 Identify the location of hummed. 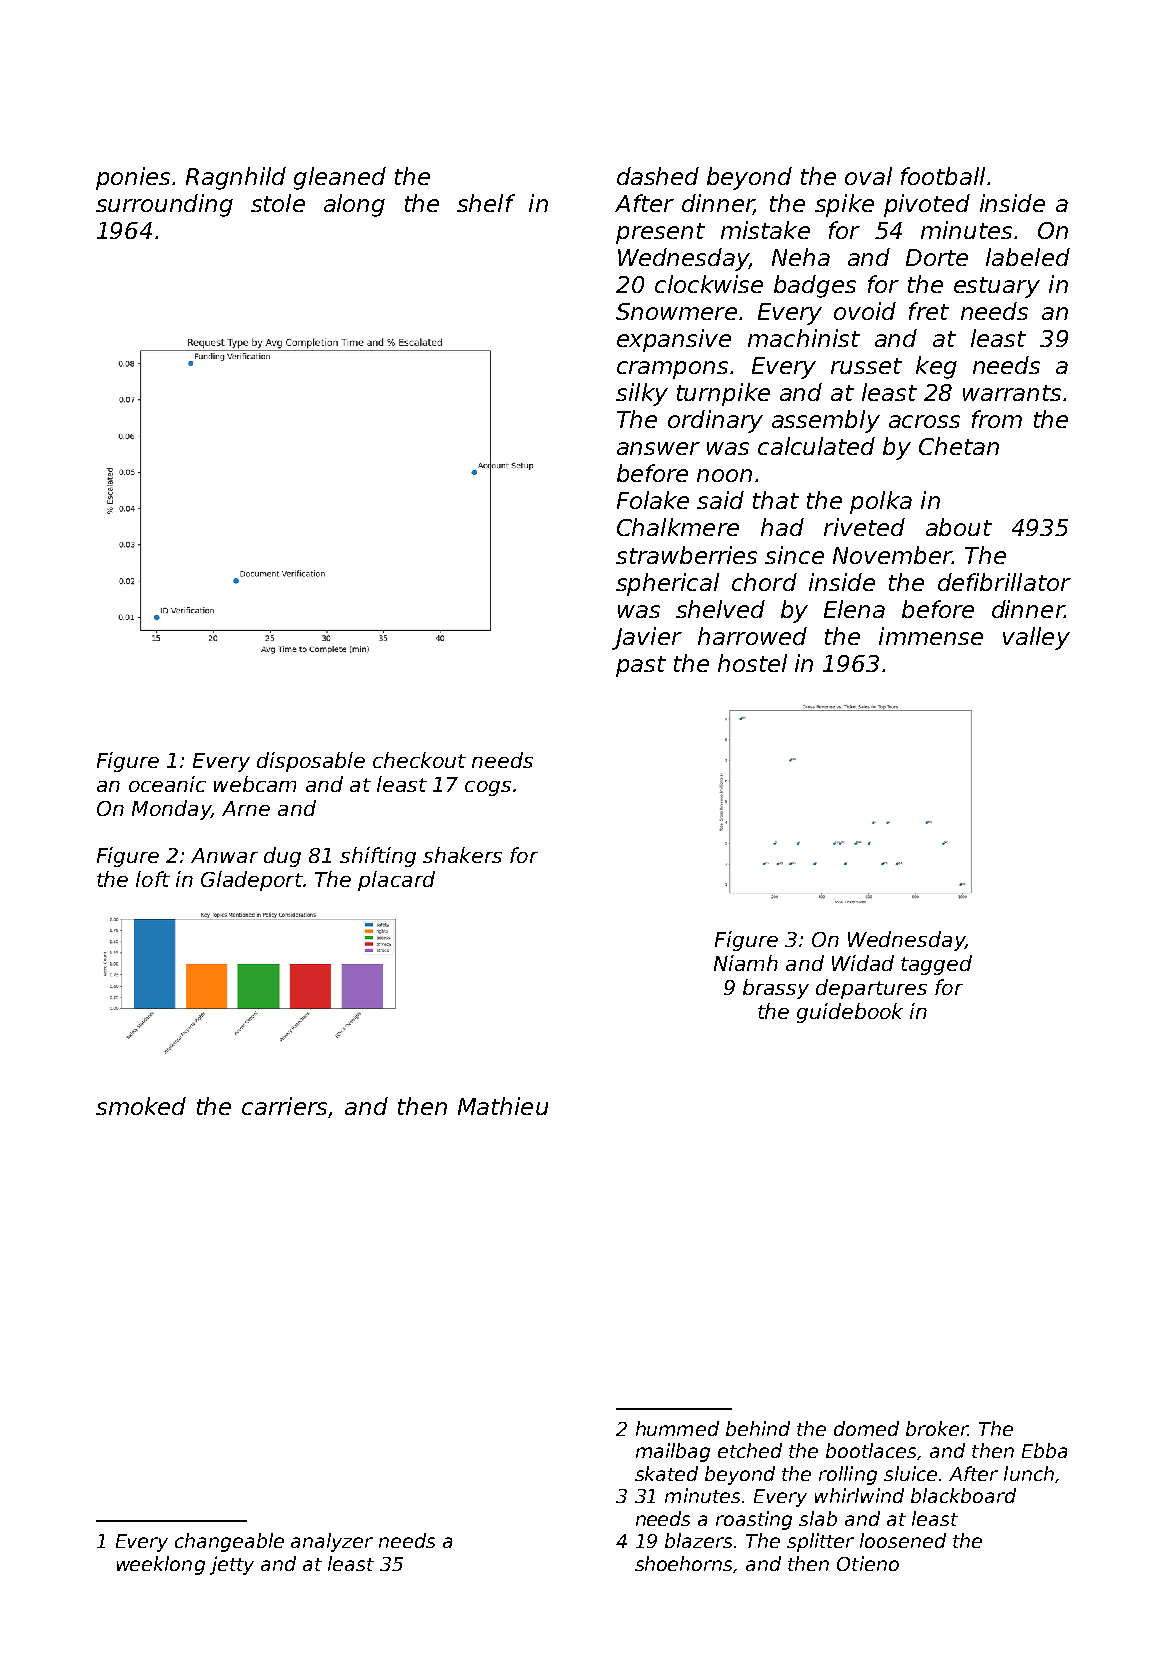
(677, 1428).
